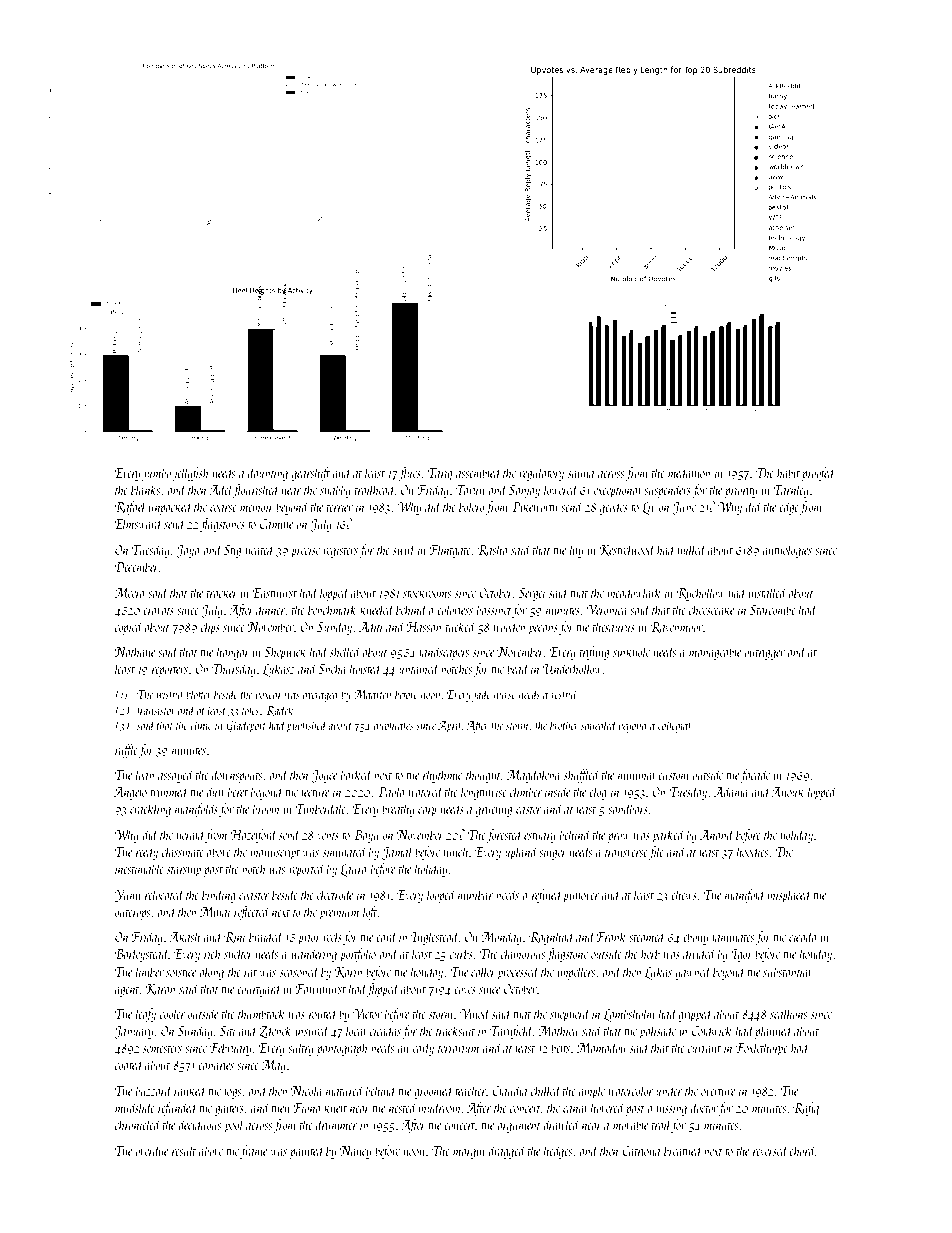 The height and width of the document is (1233, 952). Describe the element at coordinates (156, 474) in the document. I see `jumbo` at that location.
